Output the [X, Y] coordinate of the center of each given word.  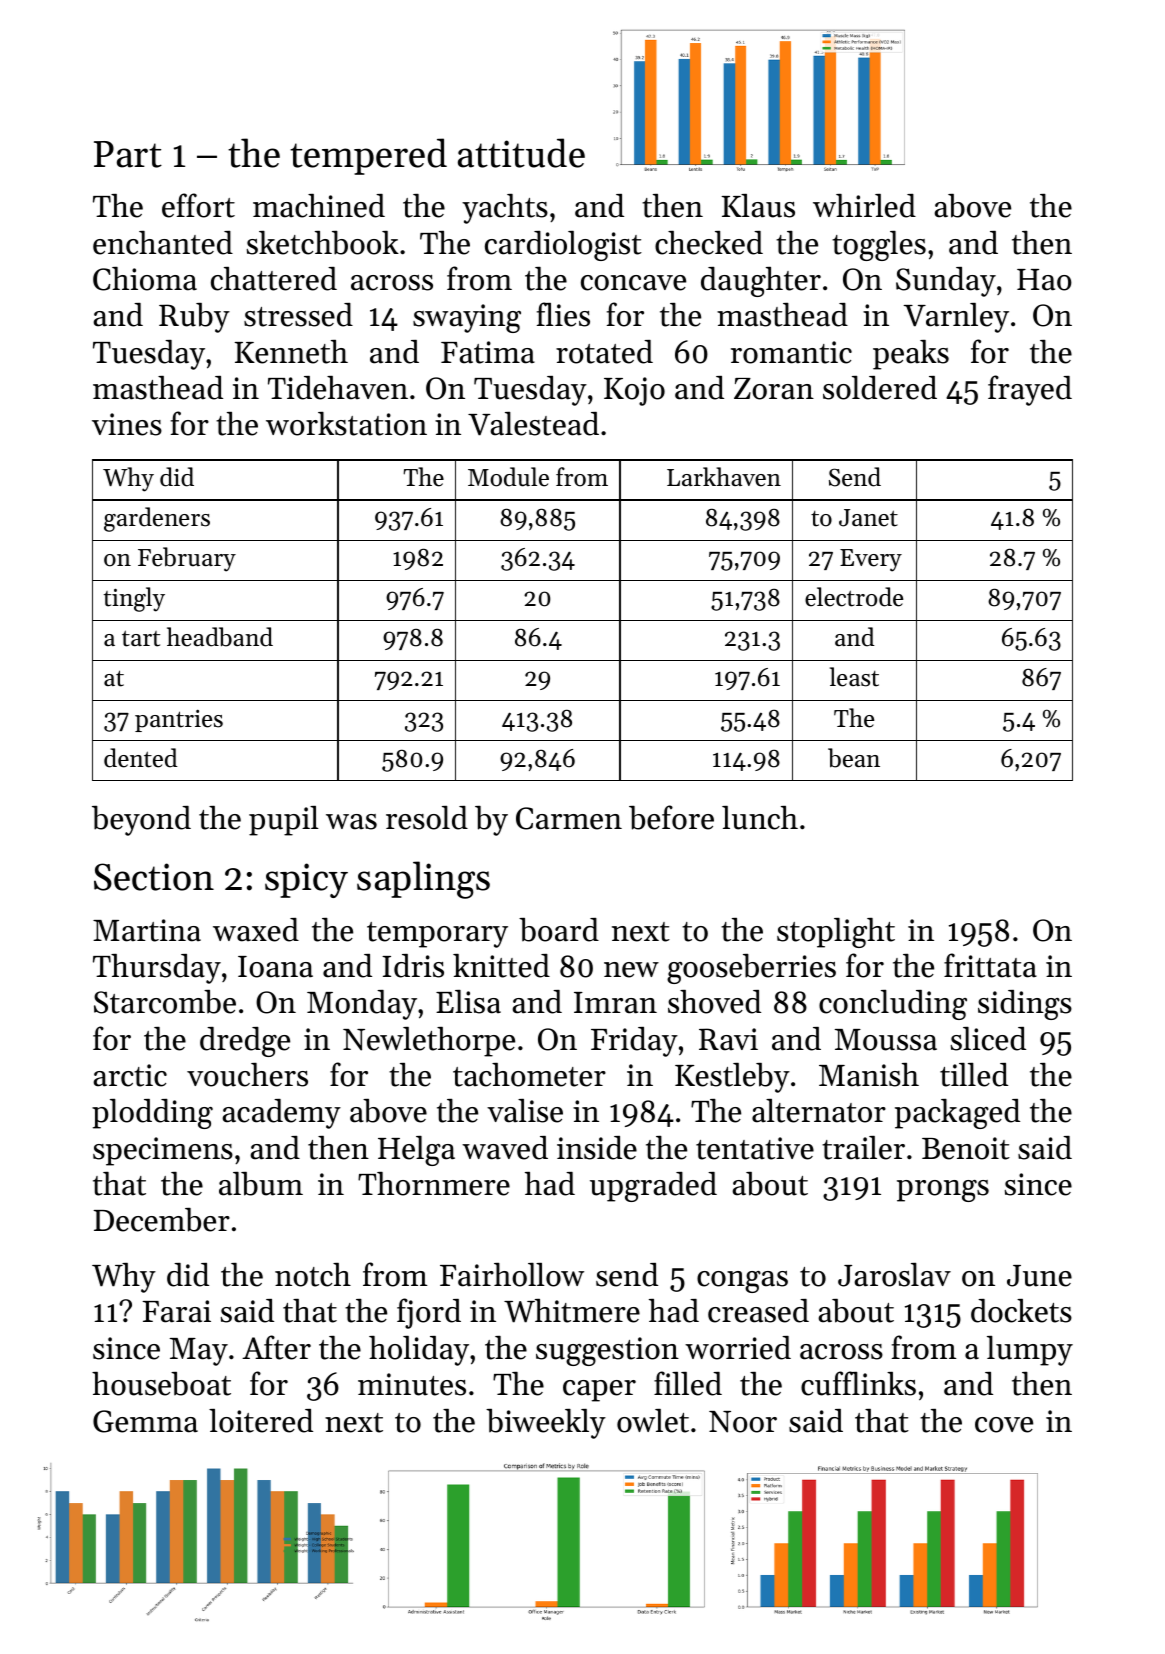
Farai [177, 1311]
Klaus [758, 206]
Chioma [145, 279]
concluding [893, 1005]
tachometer [529, 1075]
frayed [1030, 390]
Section [154, 877]
